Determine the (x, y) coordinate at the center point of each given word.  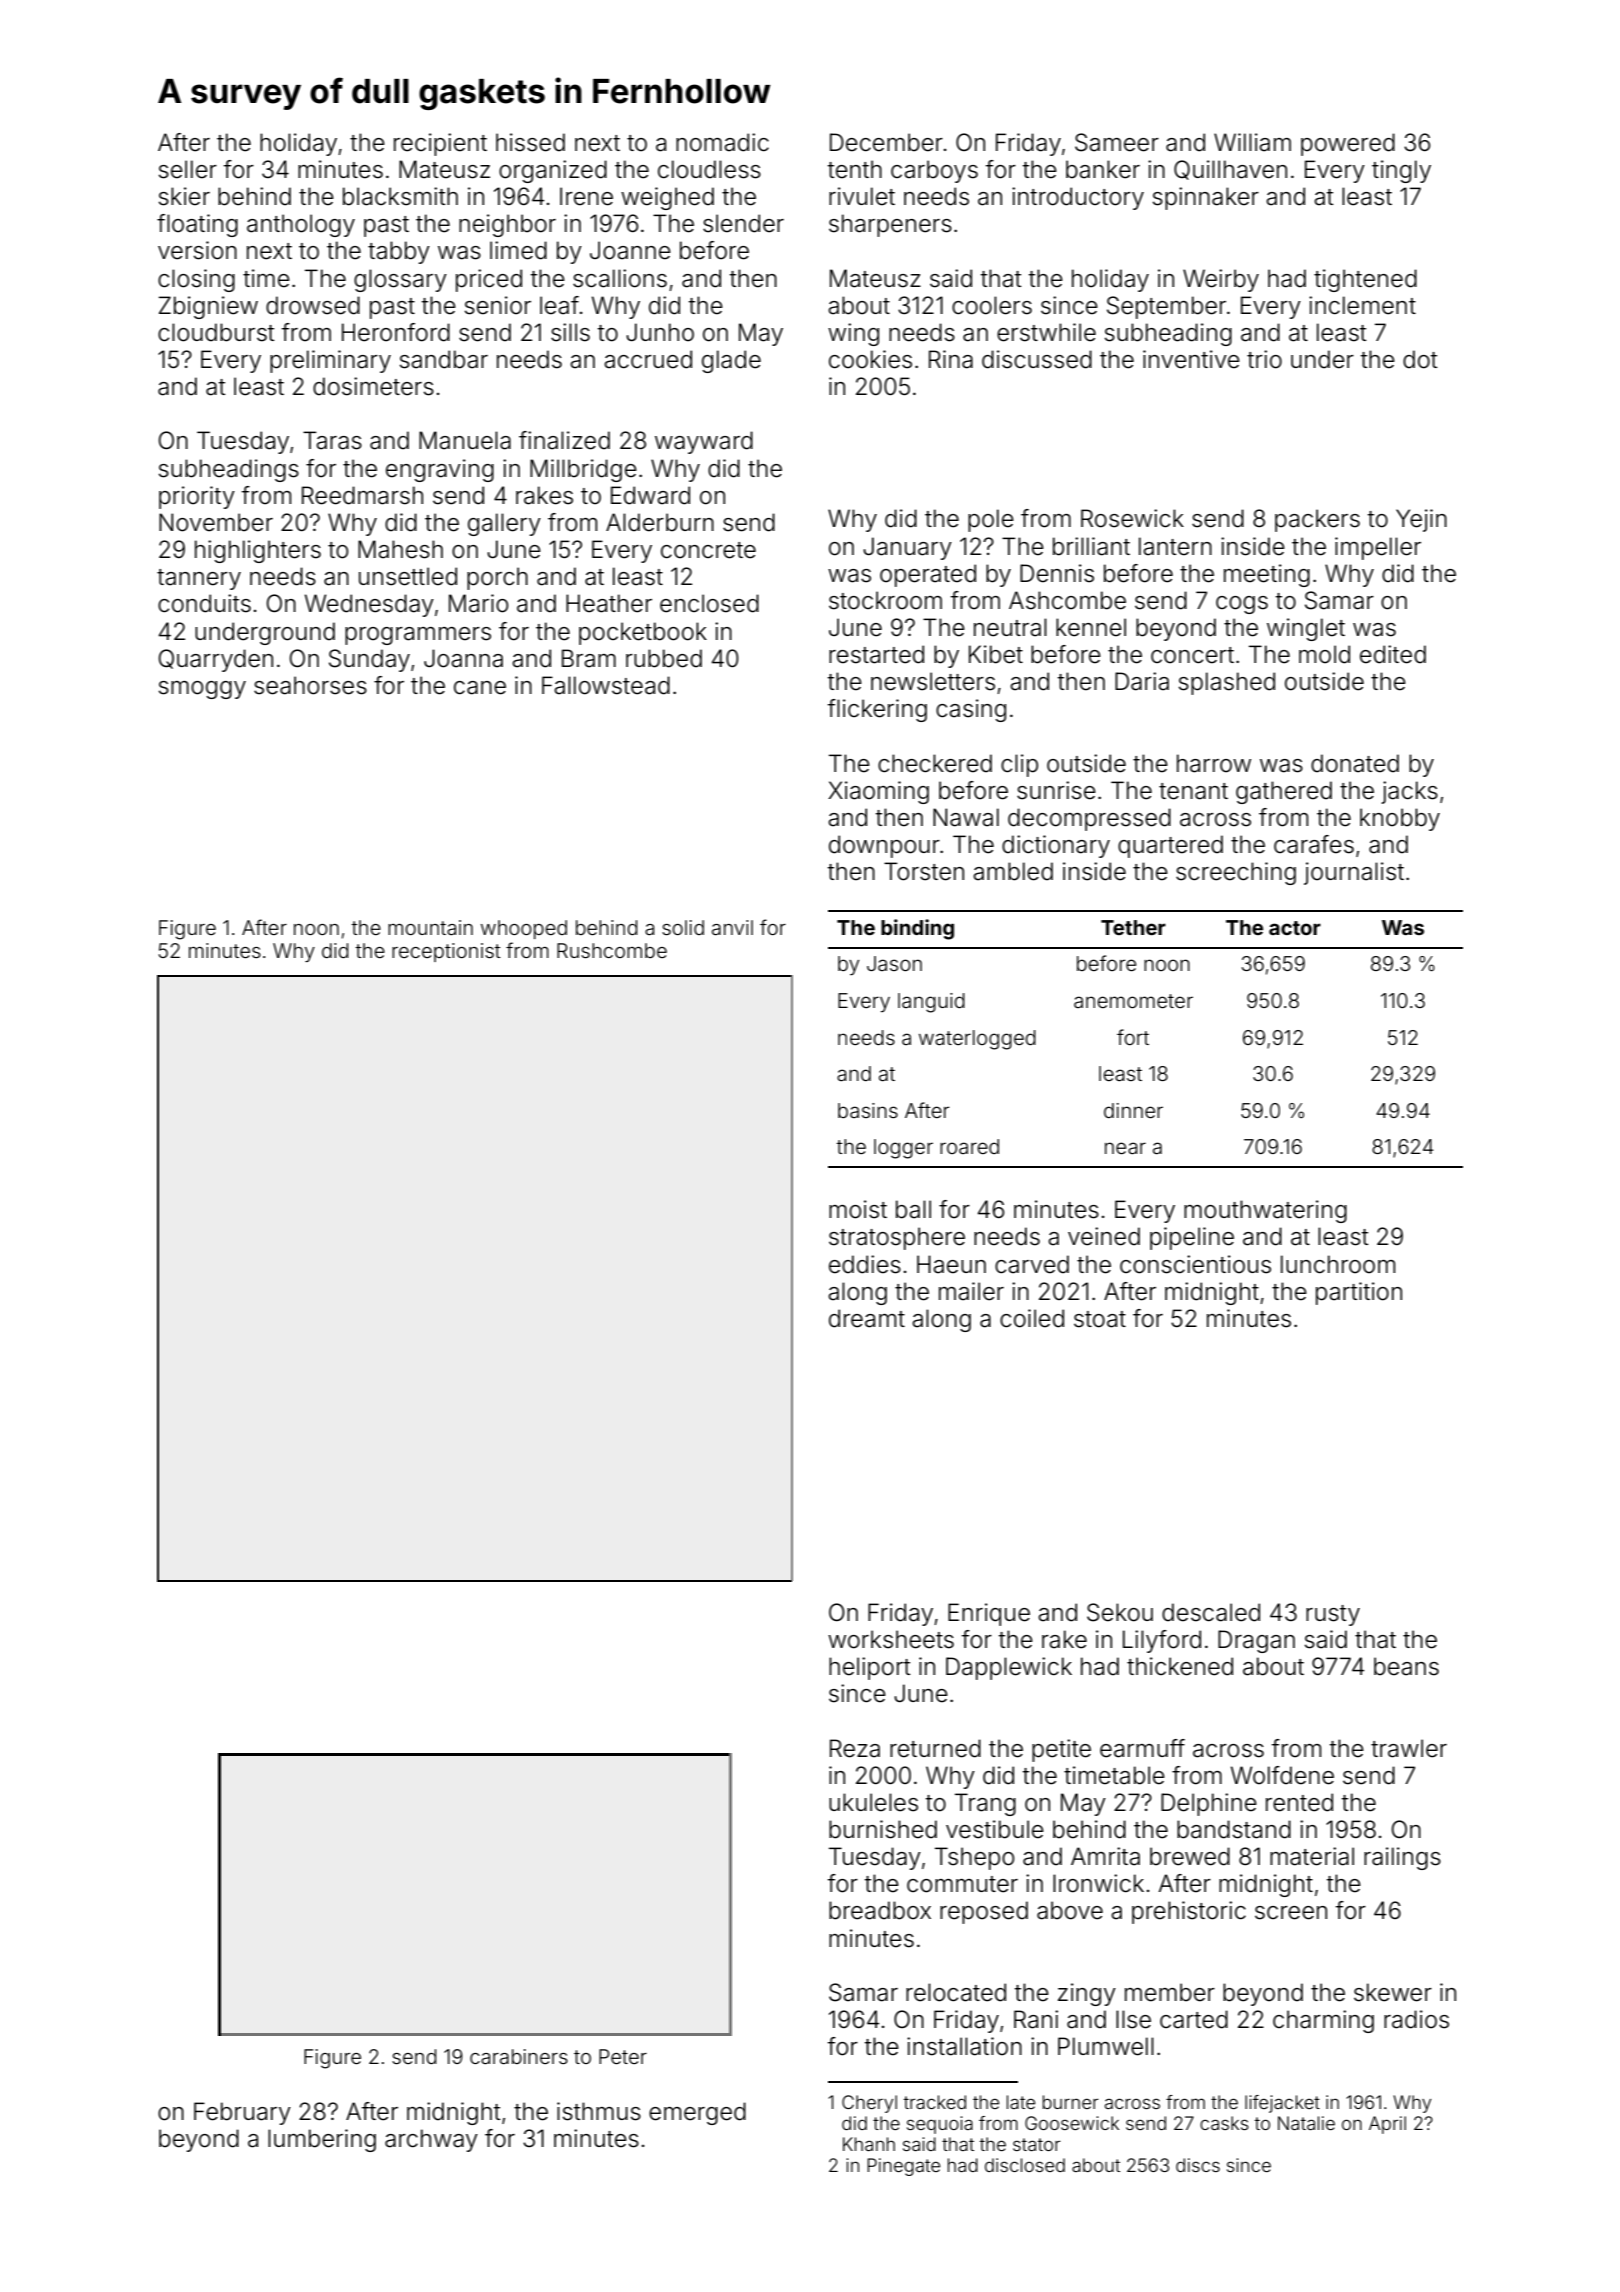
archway (431, 2140)
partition (1359, 1293)
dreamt (867, 1318)
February (242, 2113)
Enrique (989, 1614)
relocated (956, 1992)
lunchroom (1338, 1264)
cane (480, 688)
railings (1402, 1858)
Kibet (996, 654)
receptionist (446, 952)
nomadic (722, 142)
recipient (440, 144)
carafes (1314, 844)
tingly (1401, 171)
